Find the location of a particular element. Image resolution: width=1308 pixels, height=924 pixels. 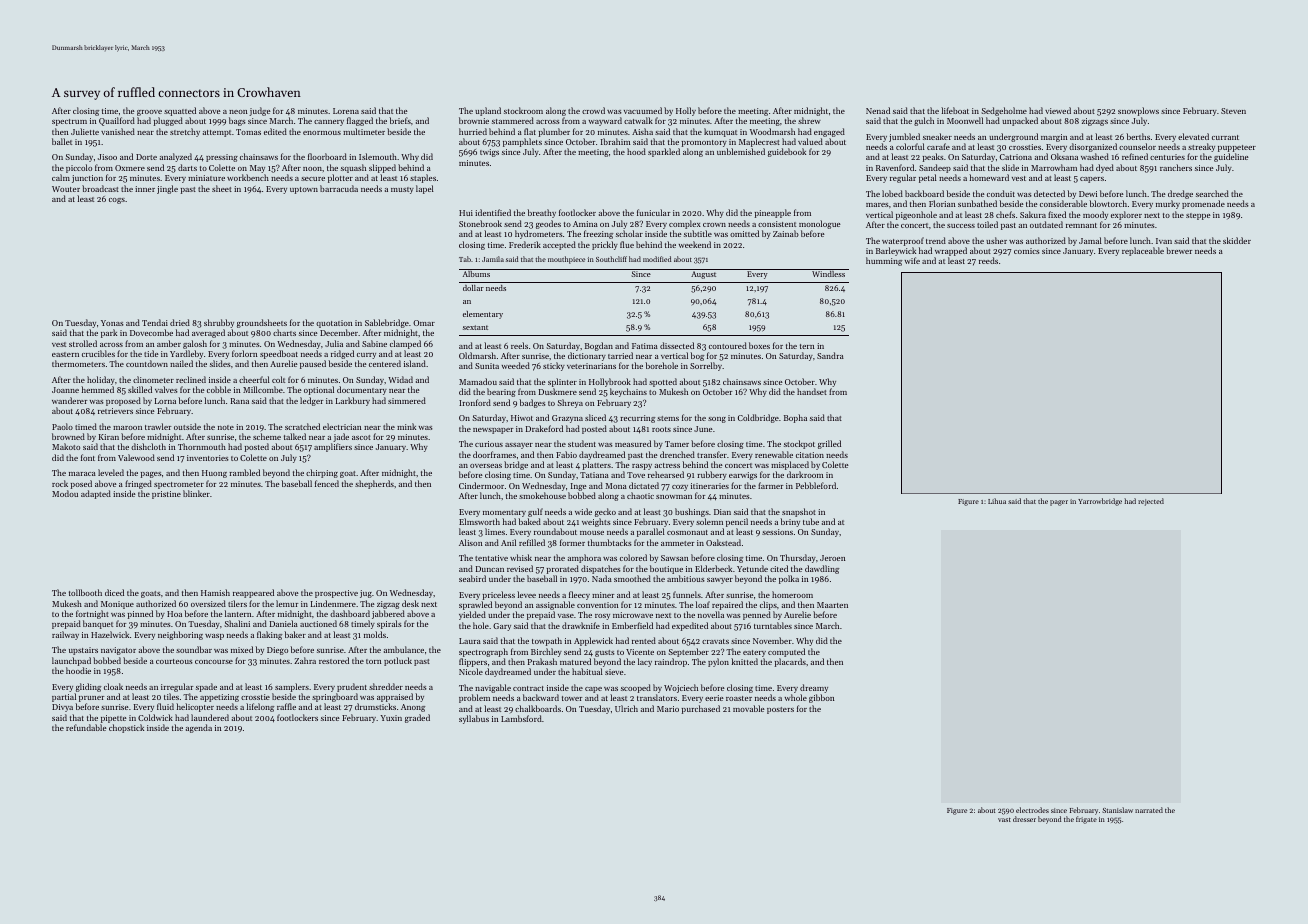

spectrum is located at coordinates (69, 122).
